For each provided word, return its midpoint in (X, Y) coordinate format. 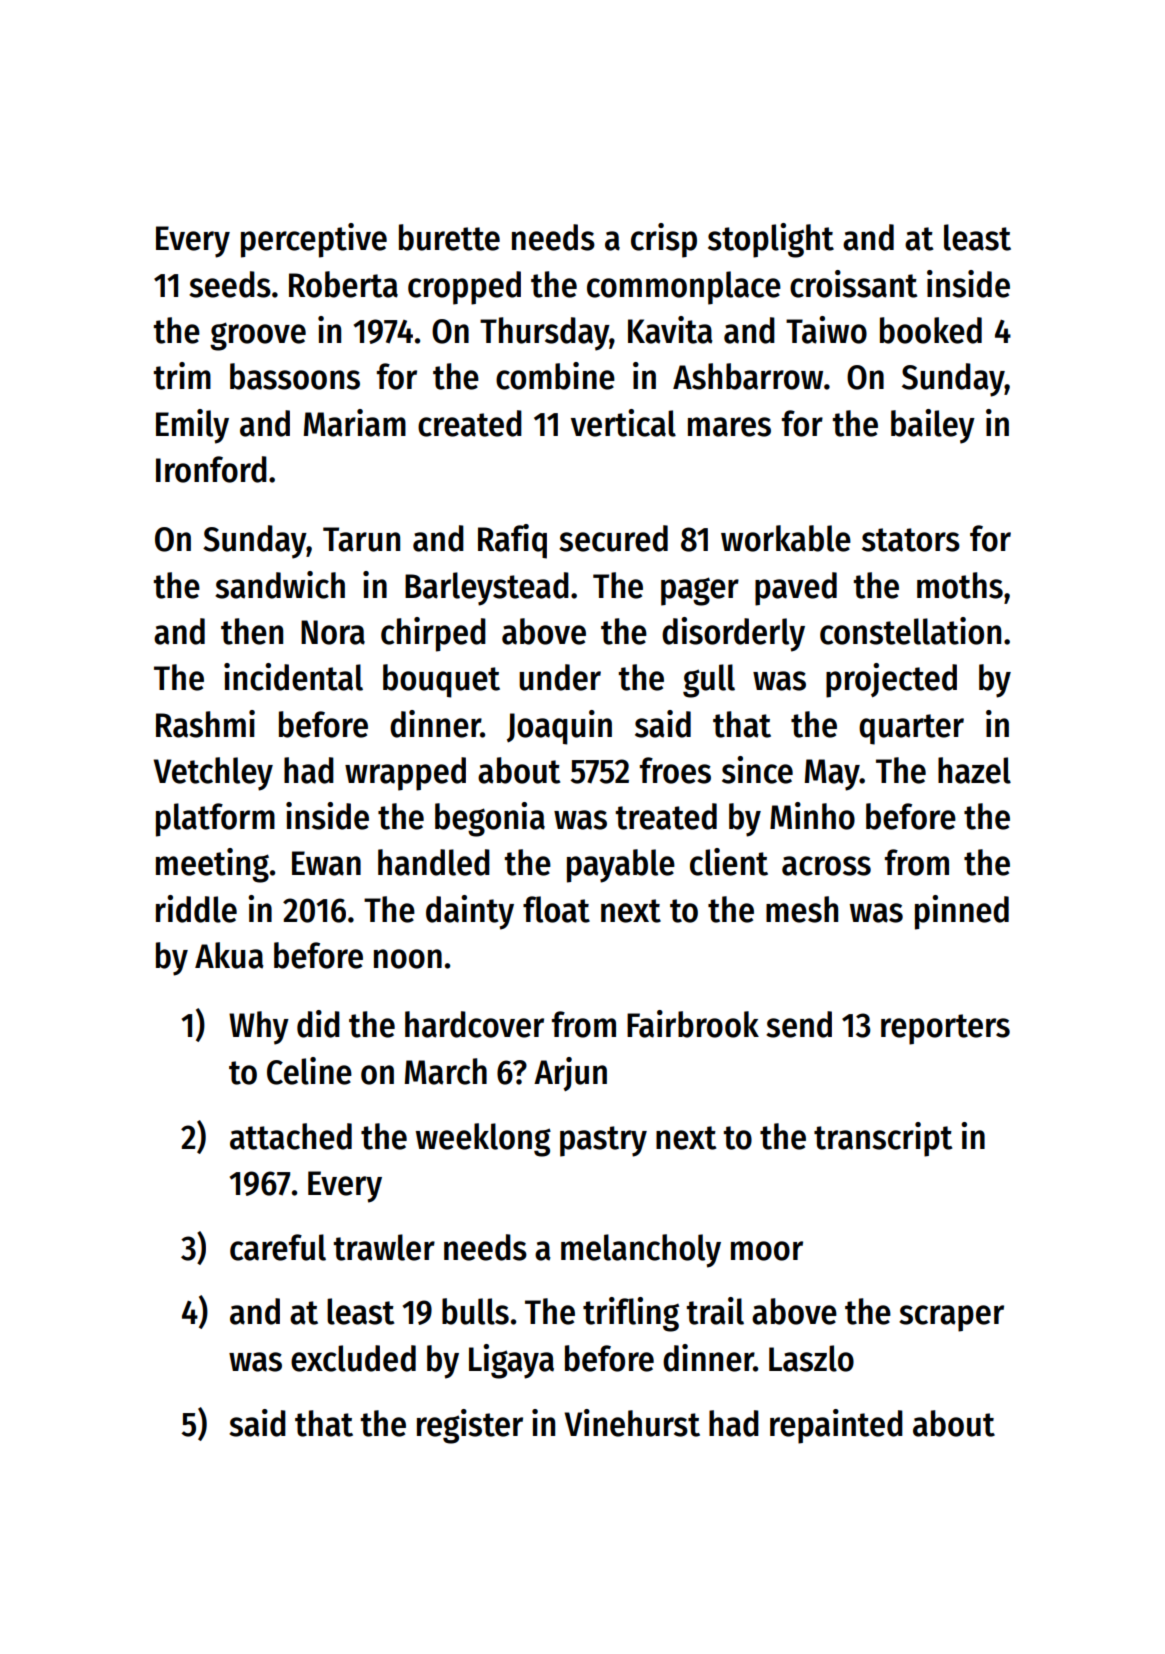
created (470, 423)
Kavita (670, 330)
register (470, 1426)
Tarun (361, 539)
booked (931, 330)
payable (621, 866)
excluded (353, 1358)
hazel (974, 770)
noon (408, 959)
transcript (883, 1139)
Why (259, 1028)
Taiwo (826, 330)
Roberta (343, 284)
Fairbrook (693, 1024)
